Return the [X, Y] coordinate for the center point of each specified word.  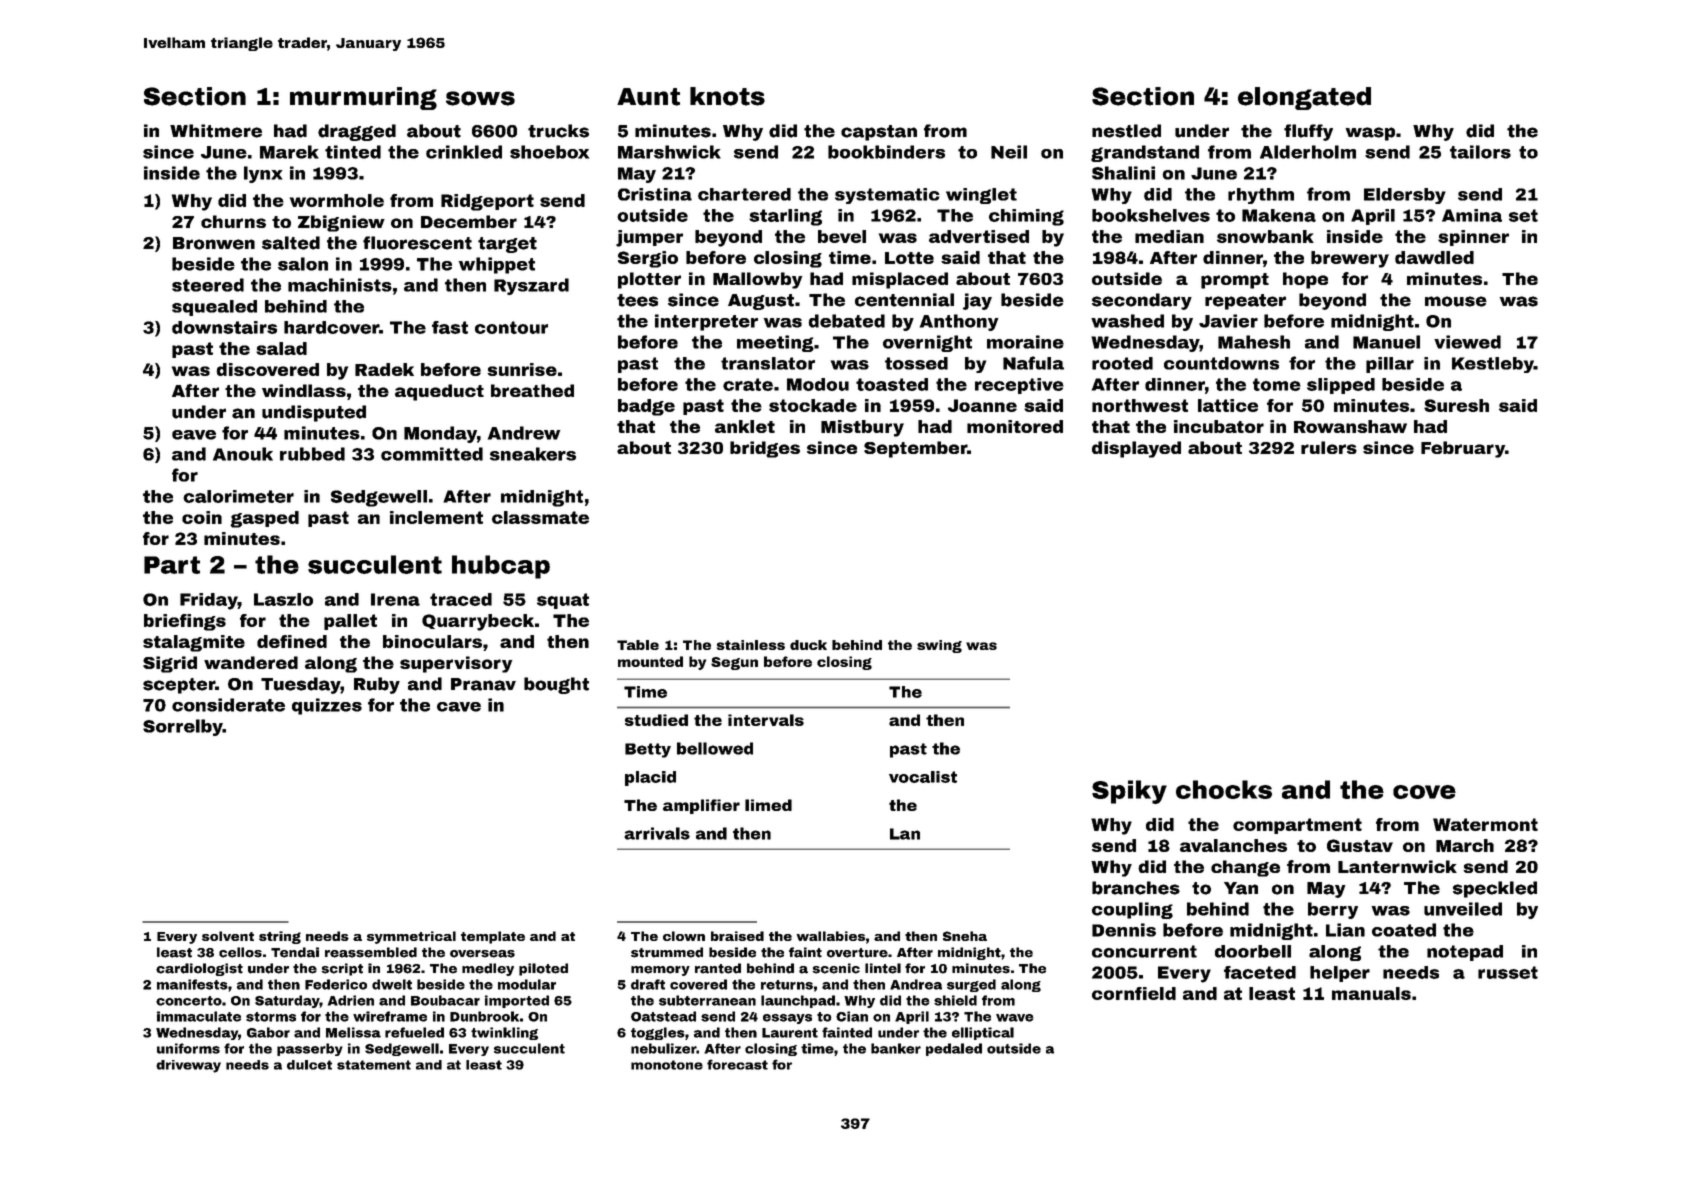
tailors [1480, 152]
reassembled [371, 952]
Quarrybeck [478, 622]
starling [785, 217]
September [915, 449]
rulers [1329, 447]
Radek [384, 369]
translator [768, 363]
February [1463, 449]
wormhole [337, 200]
